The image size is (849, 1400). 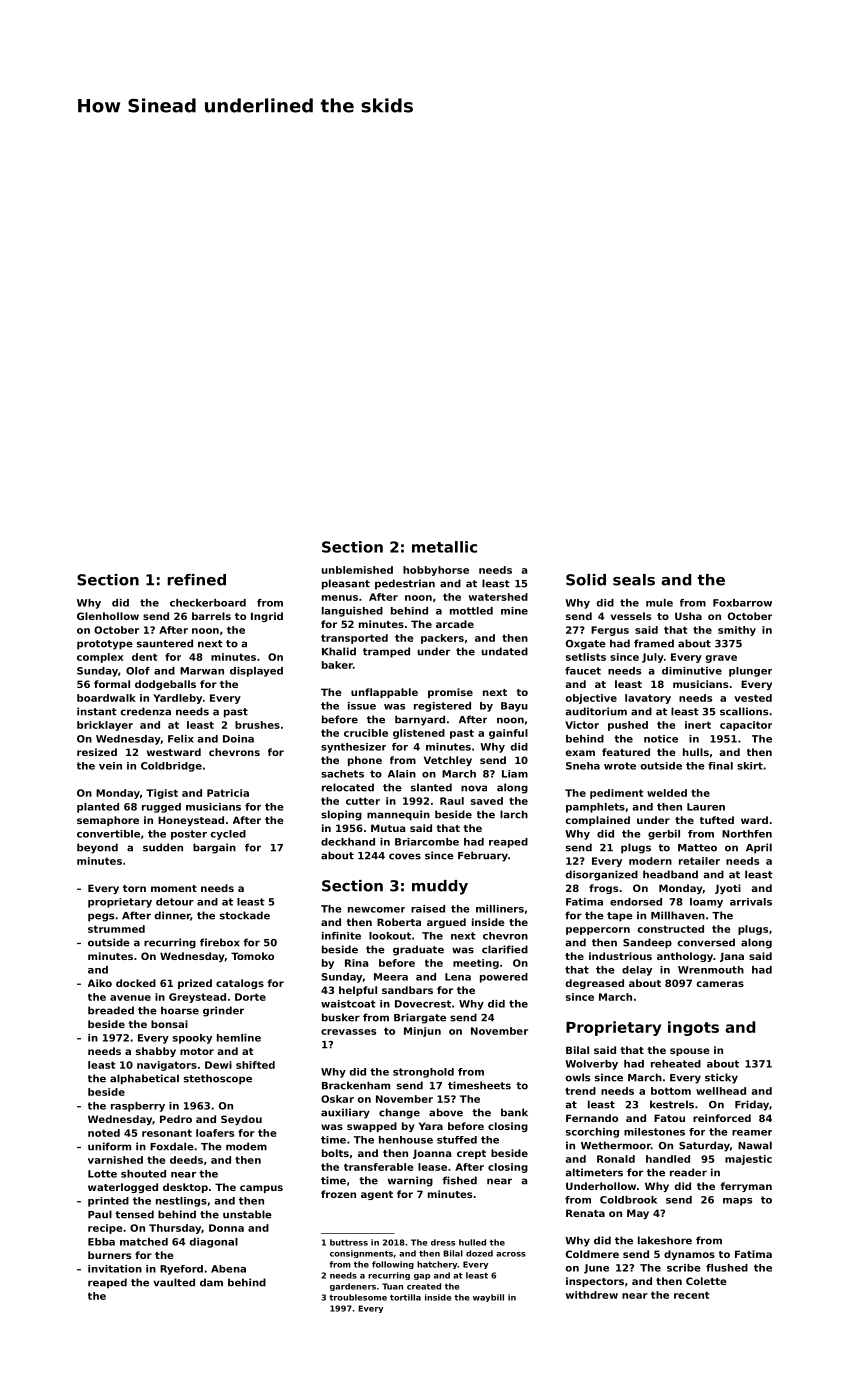 What do you see at coordinates (742, 603) in the screenshot?
I see `Foxbarrow` at bounding box center [742, 603].
